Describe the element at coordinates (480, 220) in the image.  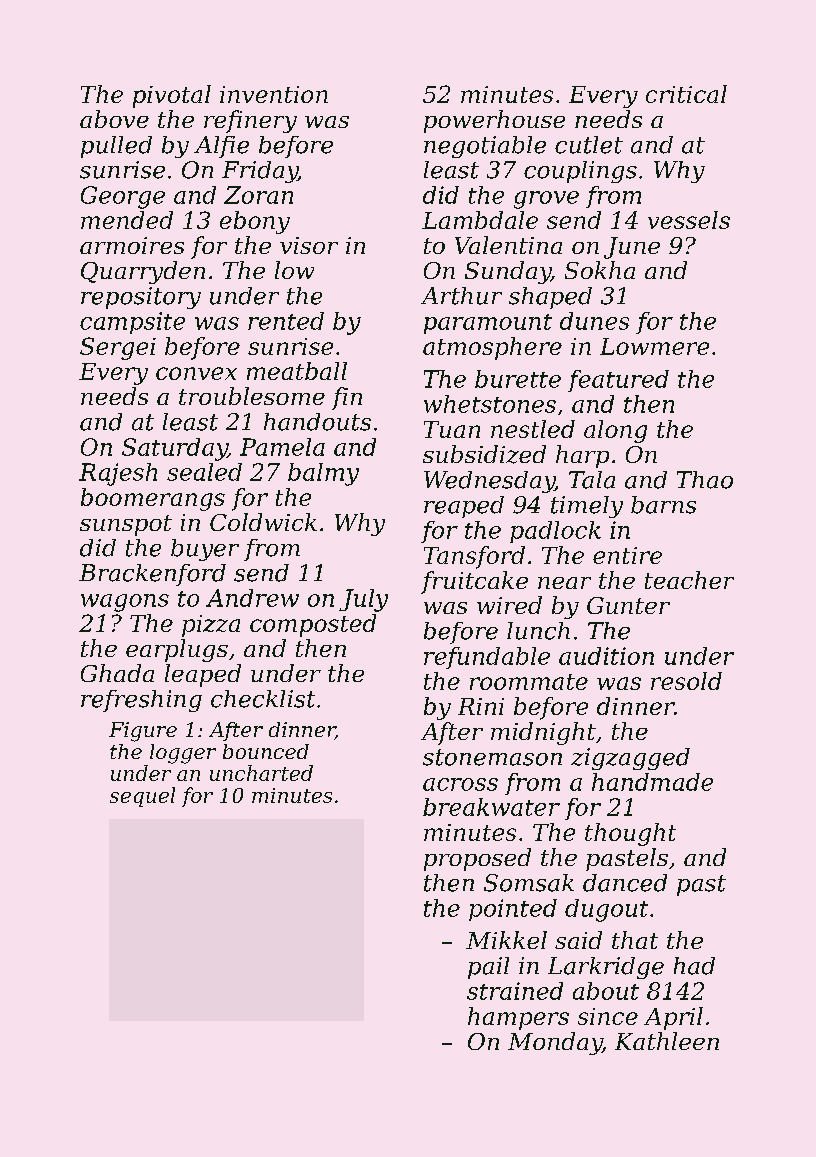
I see `Lambdale` at that location.
